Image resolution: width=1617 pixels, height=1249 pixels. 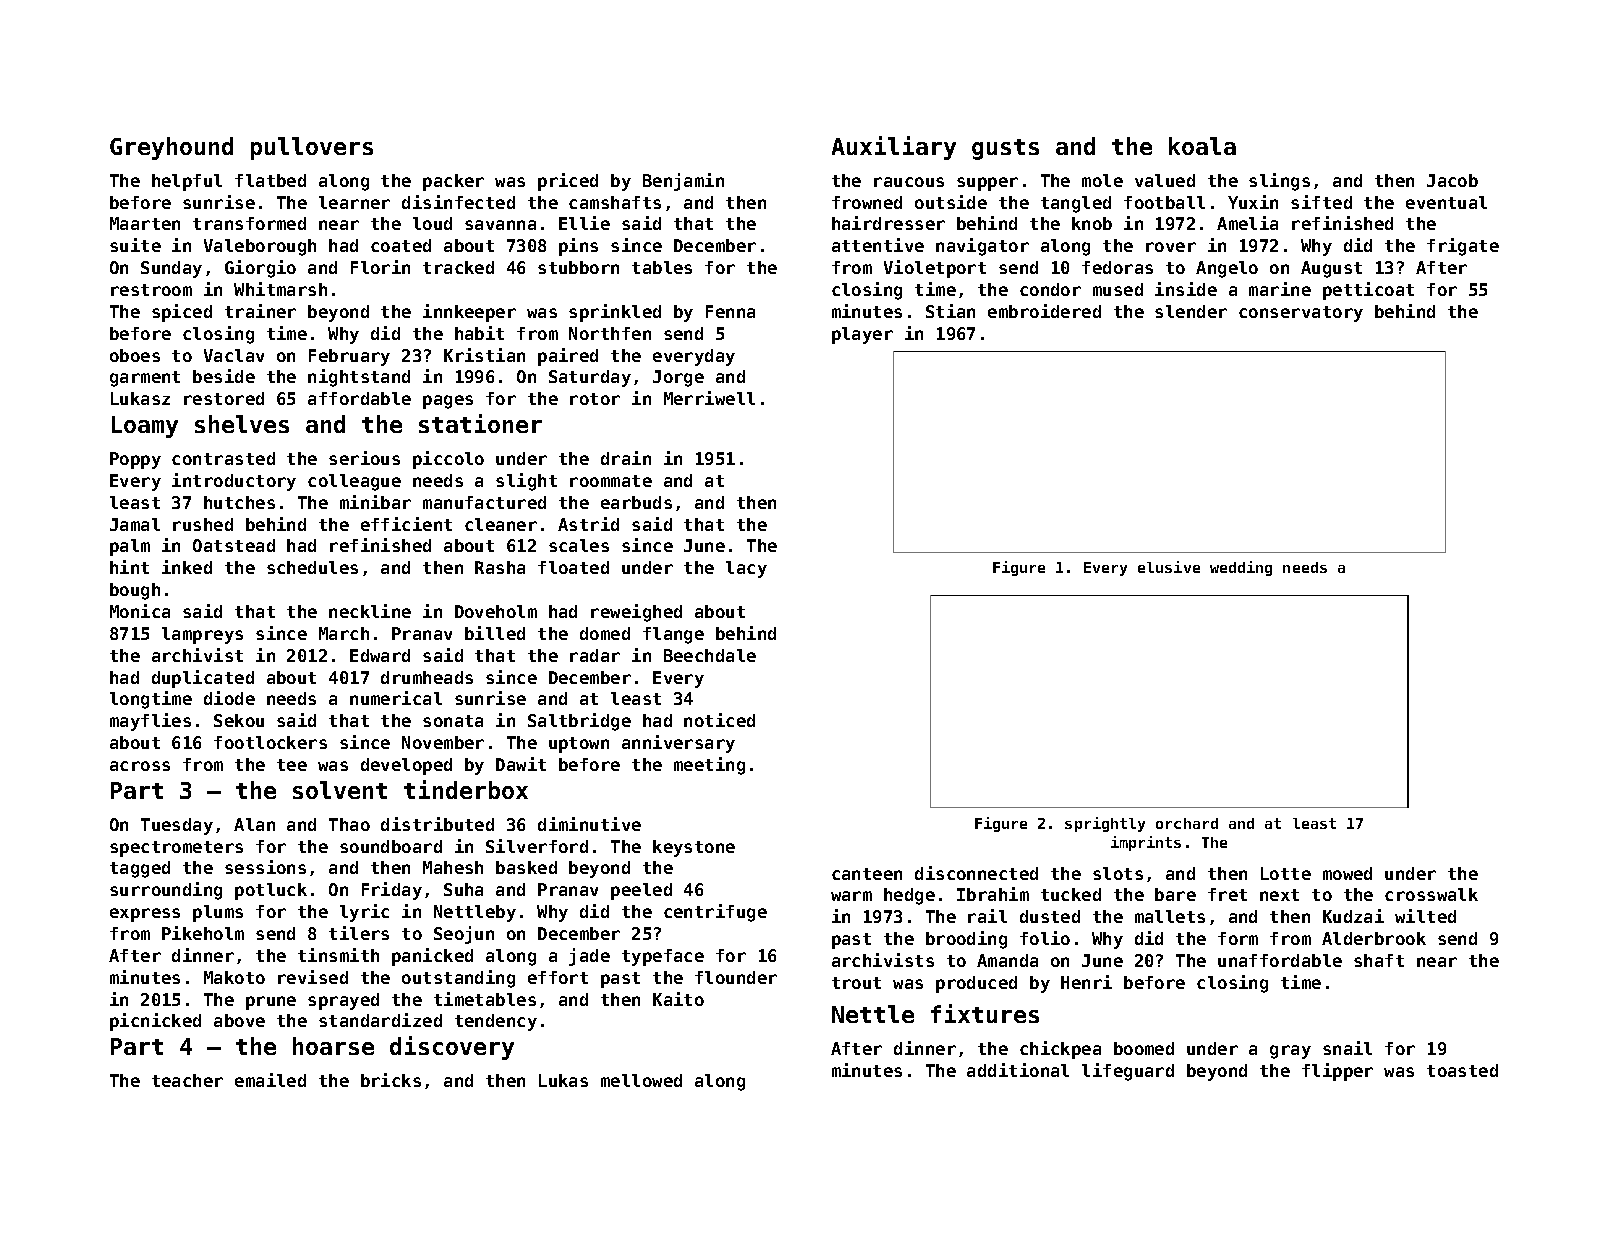 I want to click on duplicated, so click(x=203, y=679).
